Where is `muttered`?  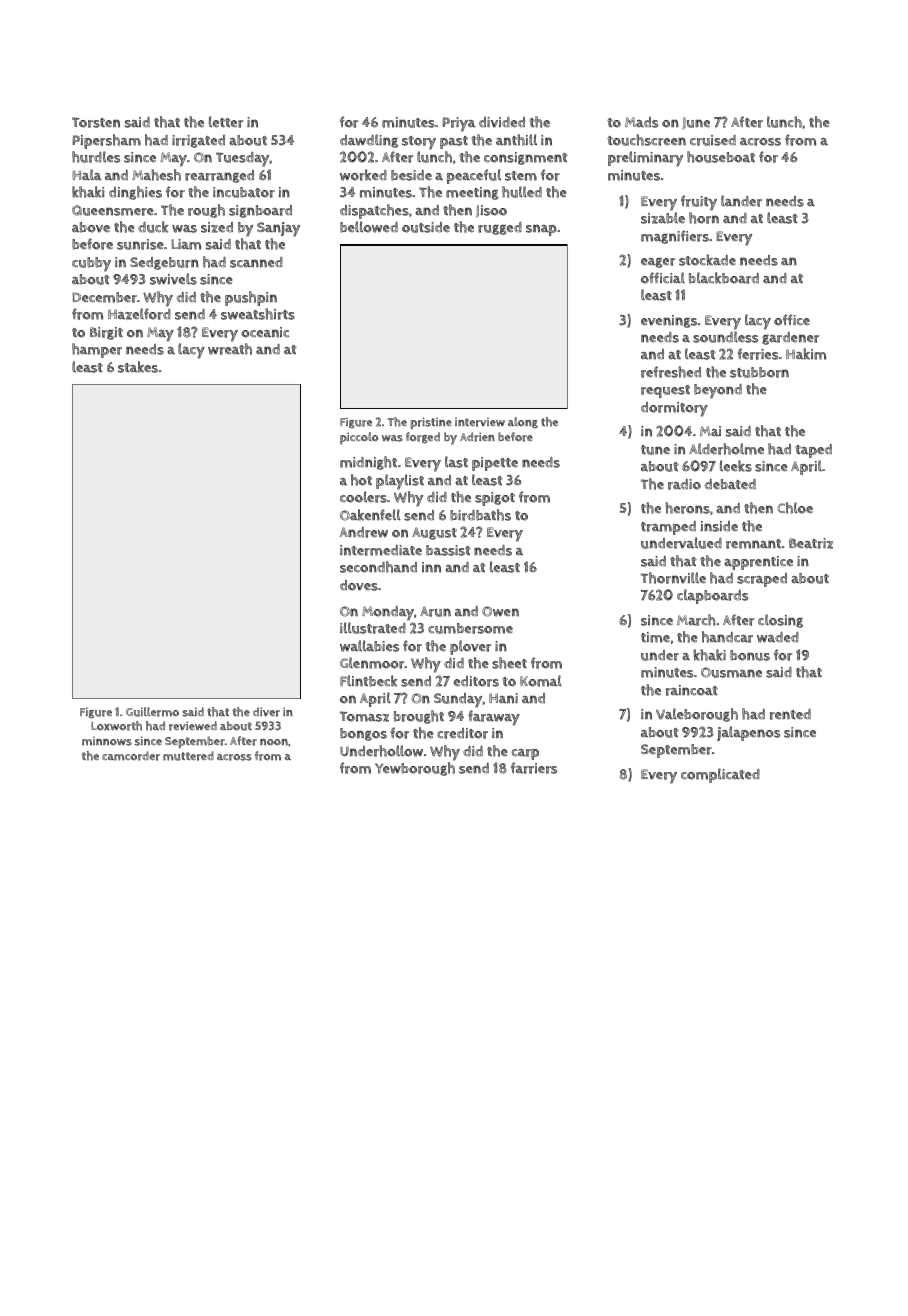 muttered is located at coordinates (188, 756).
